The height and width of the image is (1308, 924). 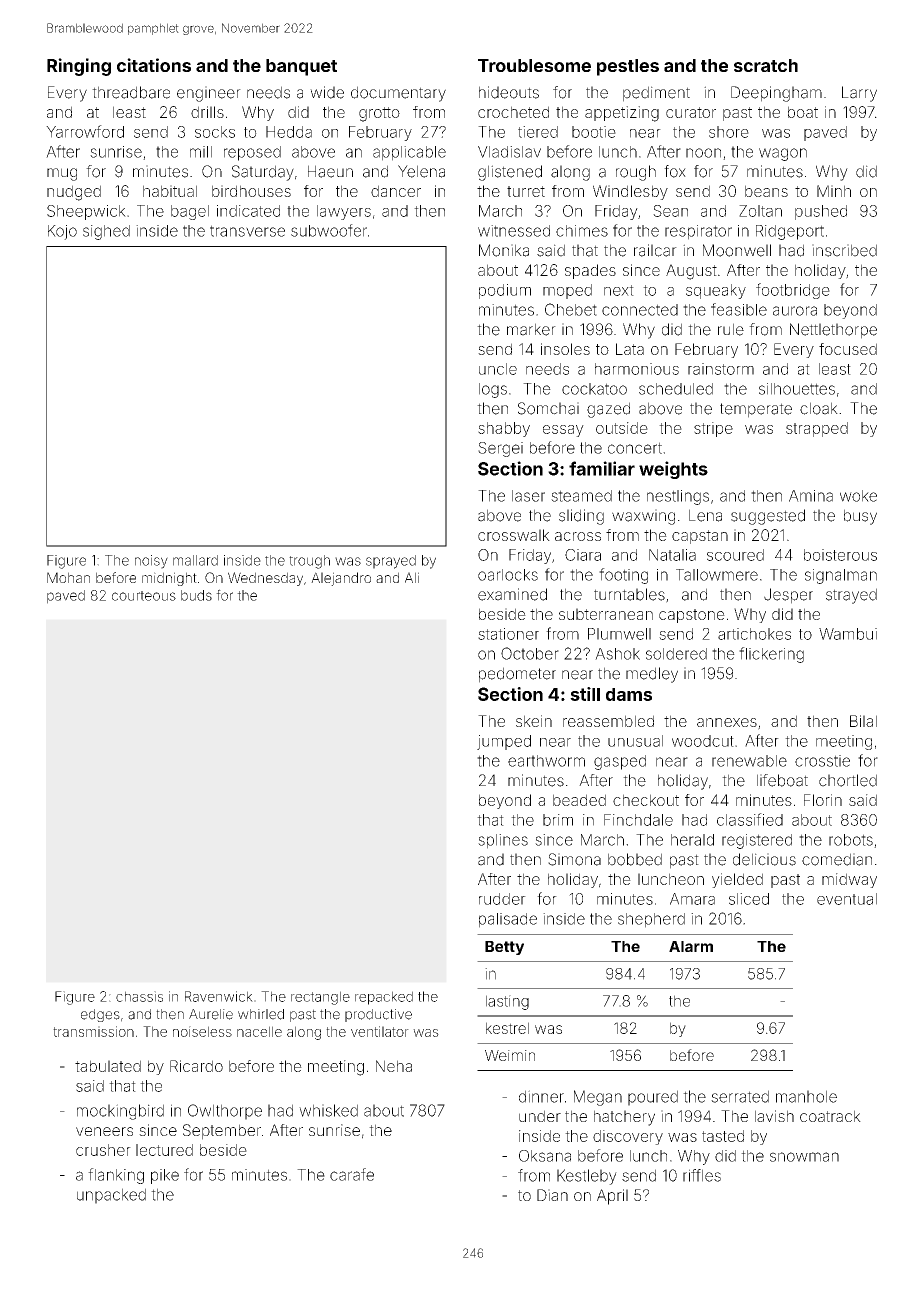 What do you see at coordinates (833, 331) in the image?
I see `Nettlethorpe` at bounding box center [833, 331].
